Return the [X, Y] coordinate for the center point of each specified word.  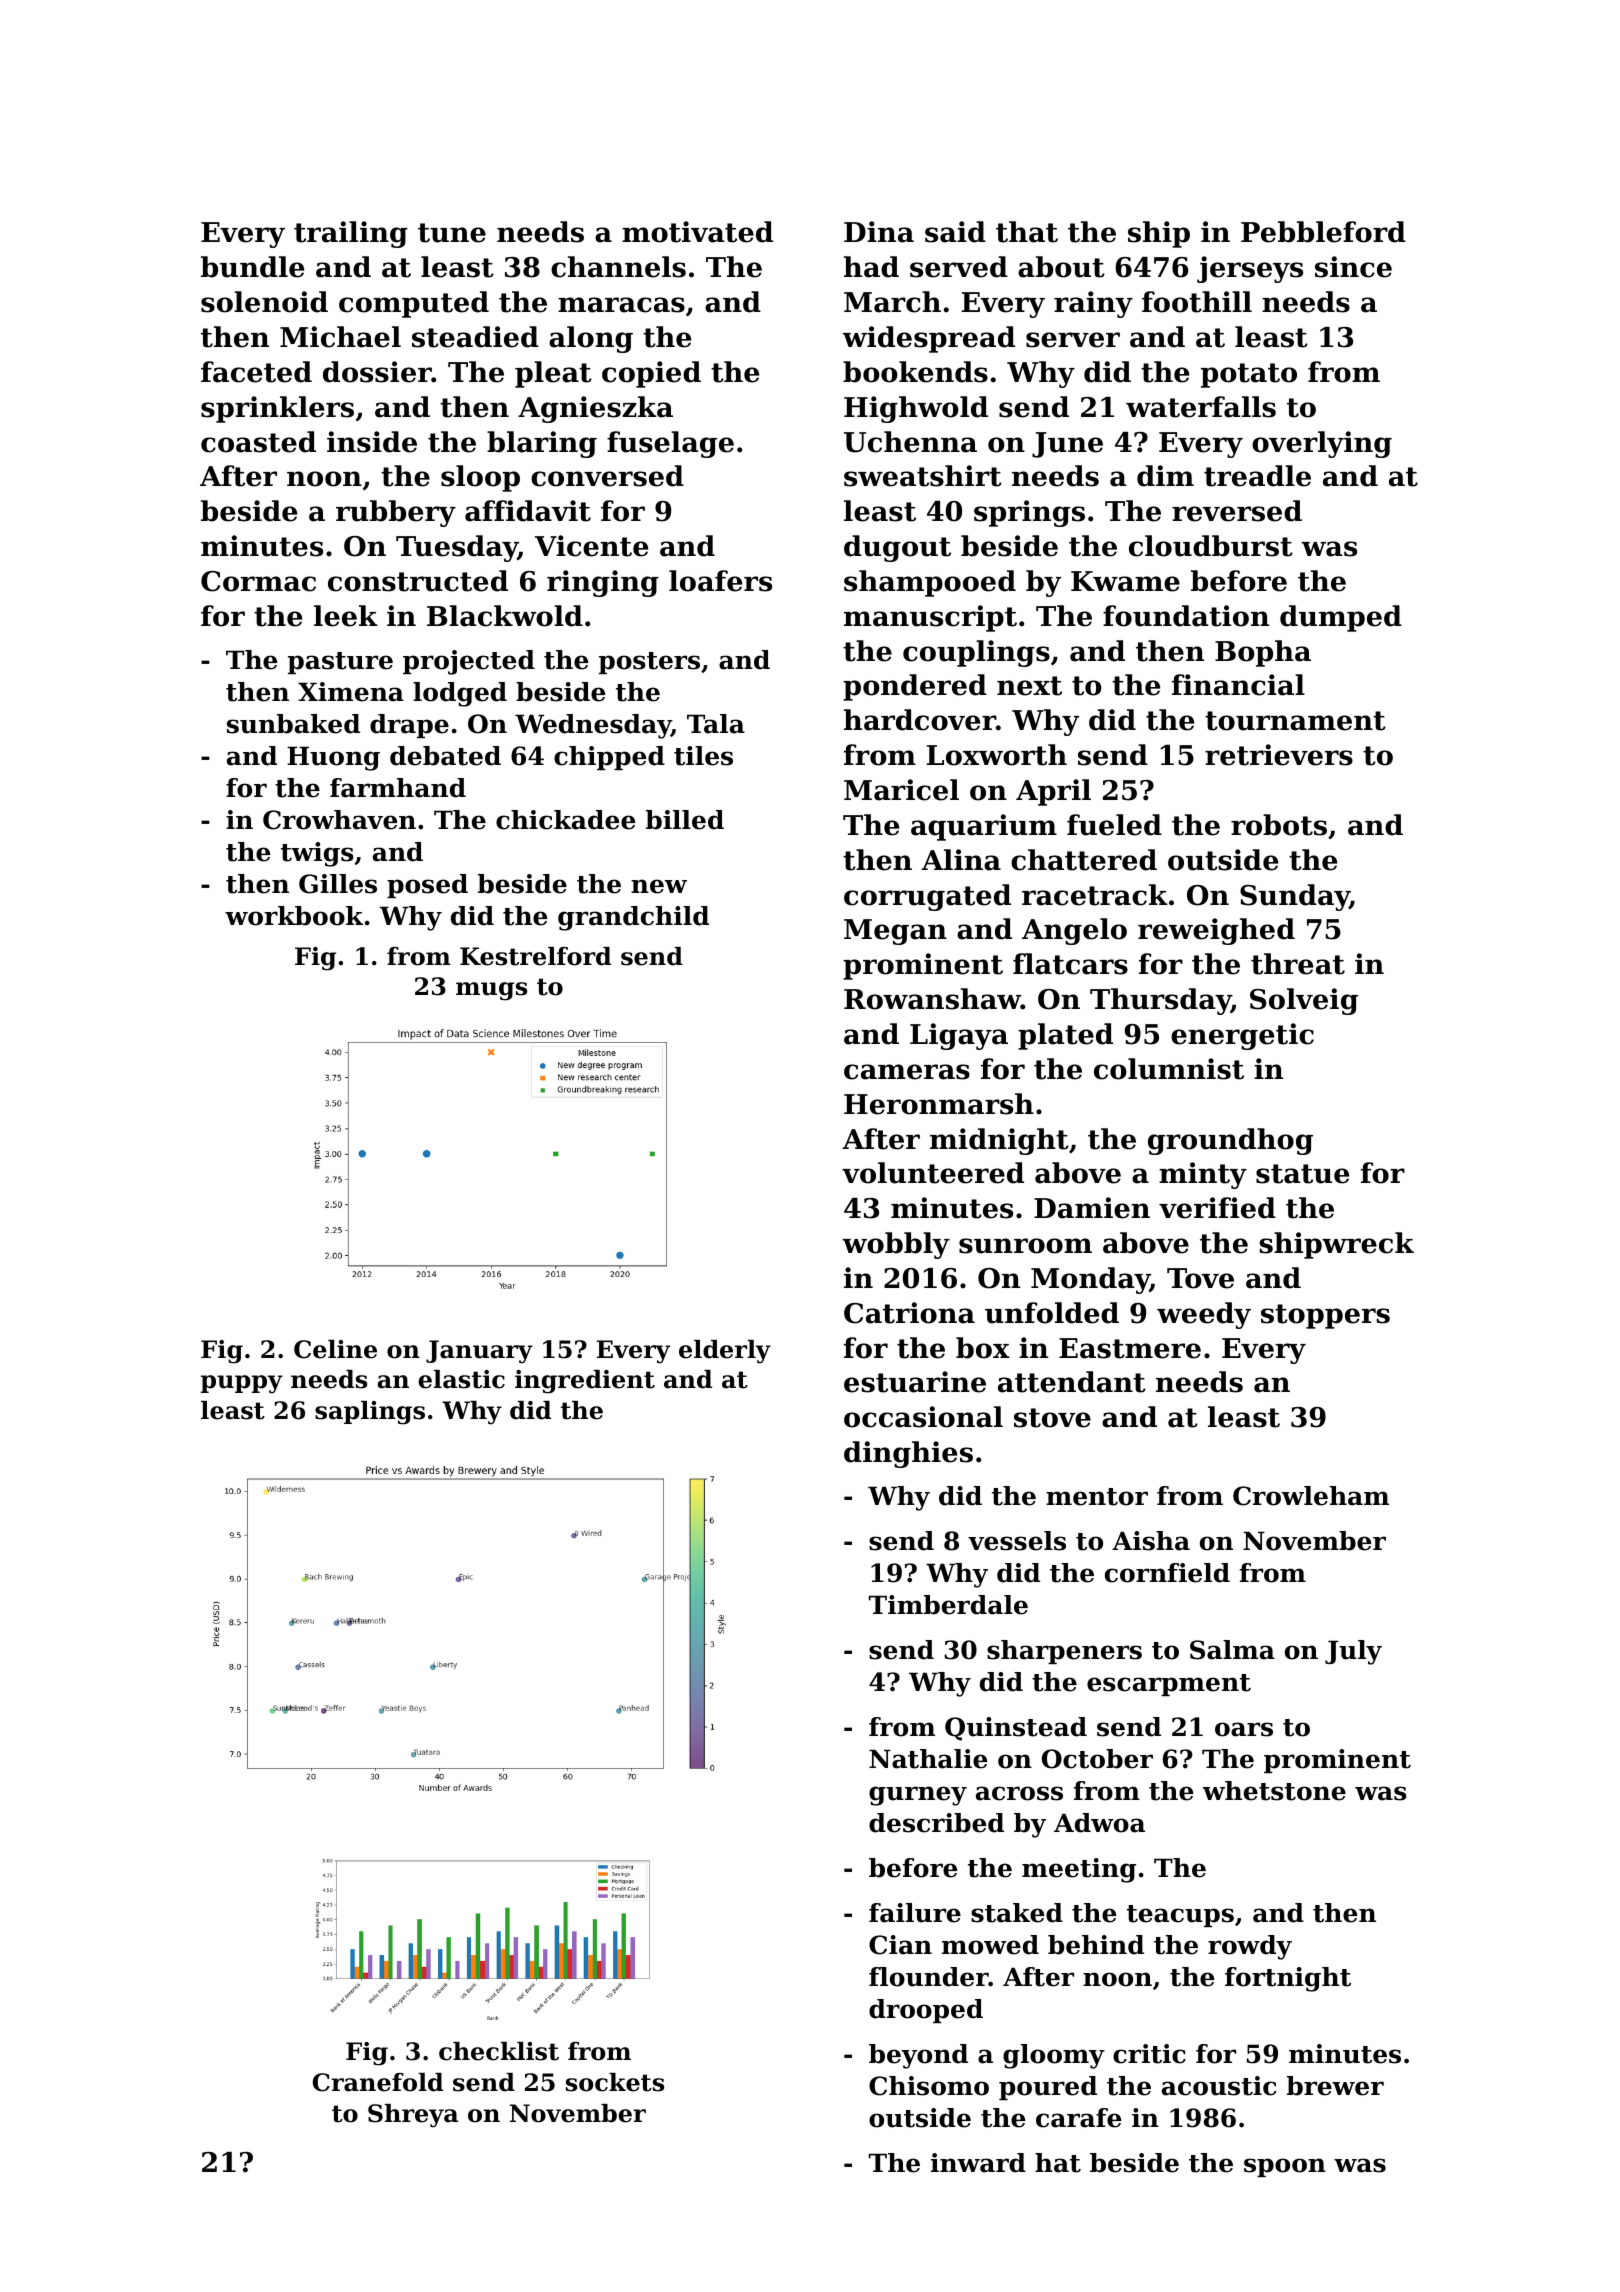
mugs [491, 991]
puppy [242, 1384]
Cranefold [378, 2082]
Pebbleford [1323, 232]
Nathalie [928, 1759]
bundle [252, 267]
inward [978, 2163]
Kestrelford [535, 956]
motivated [697, 232]
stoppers [1325, 1316]
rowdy [1250, 1947]
